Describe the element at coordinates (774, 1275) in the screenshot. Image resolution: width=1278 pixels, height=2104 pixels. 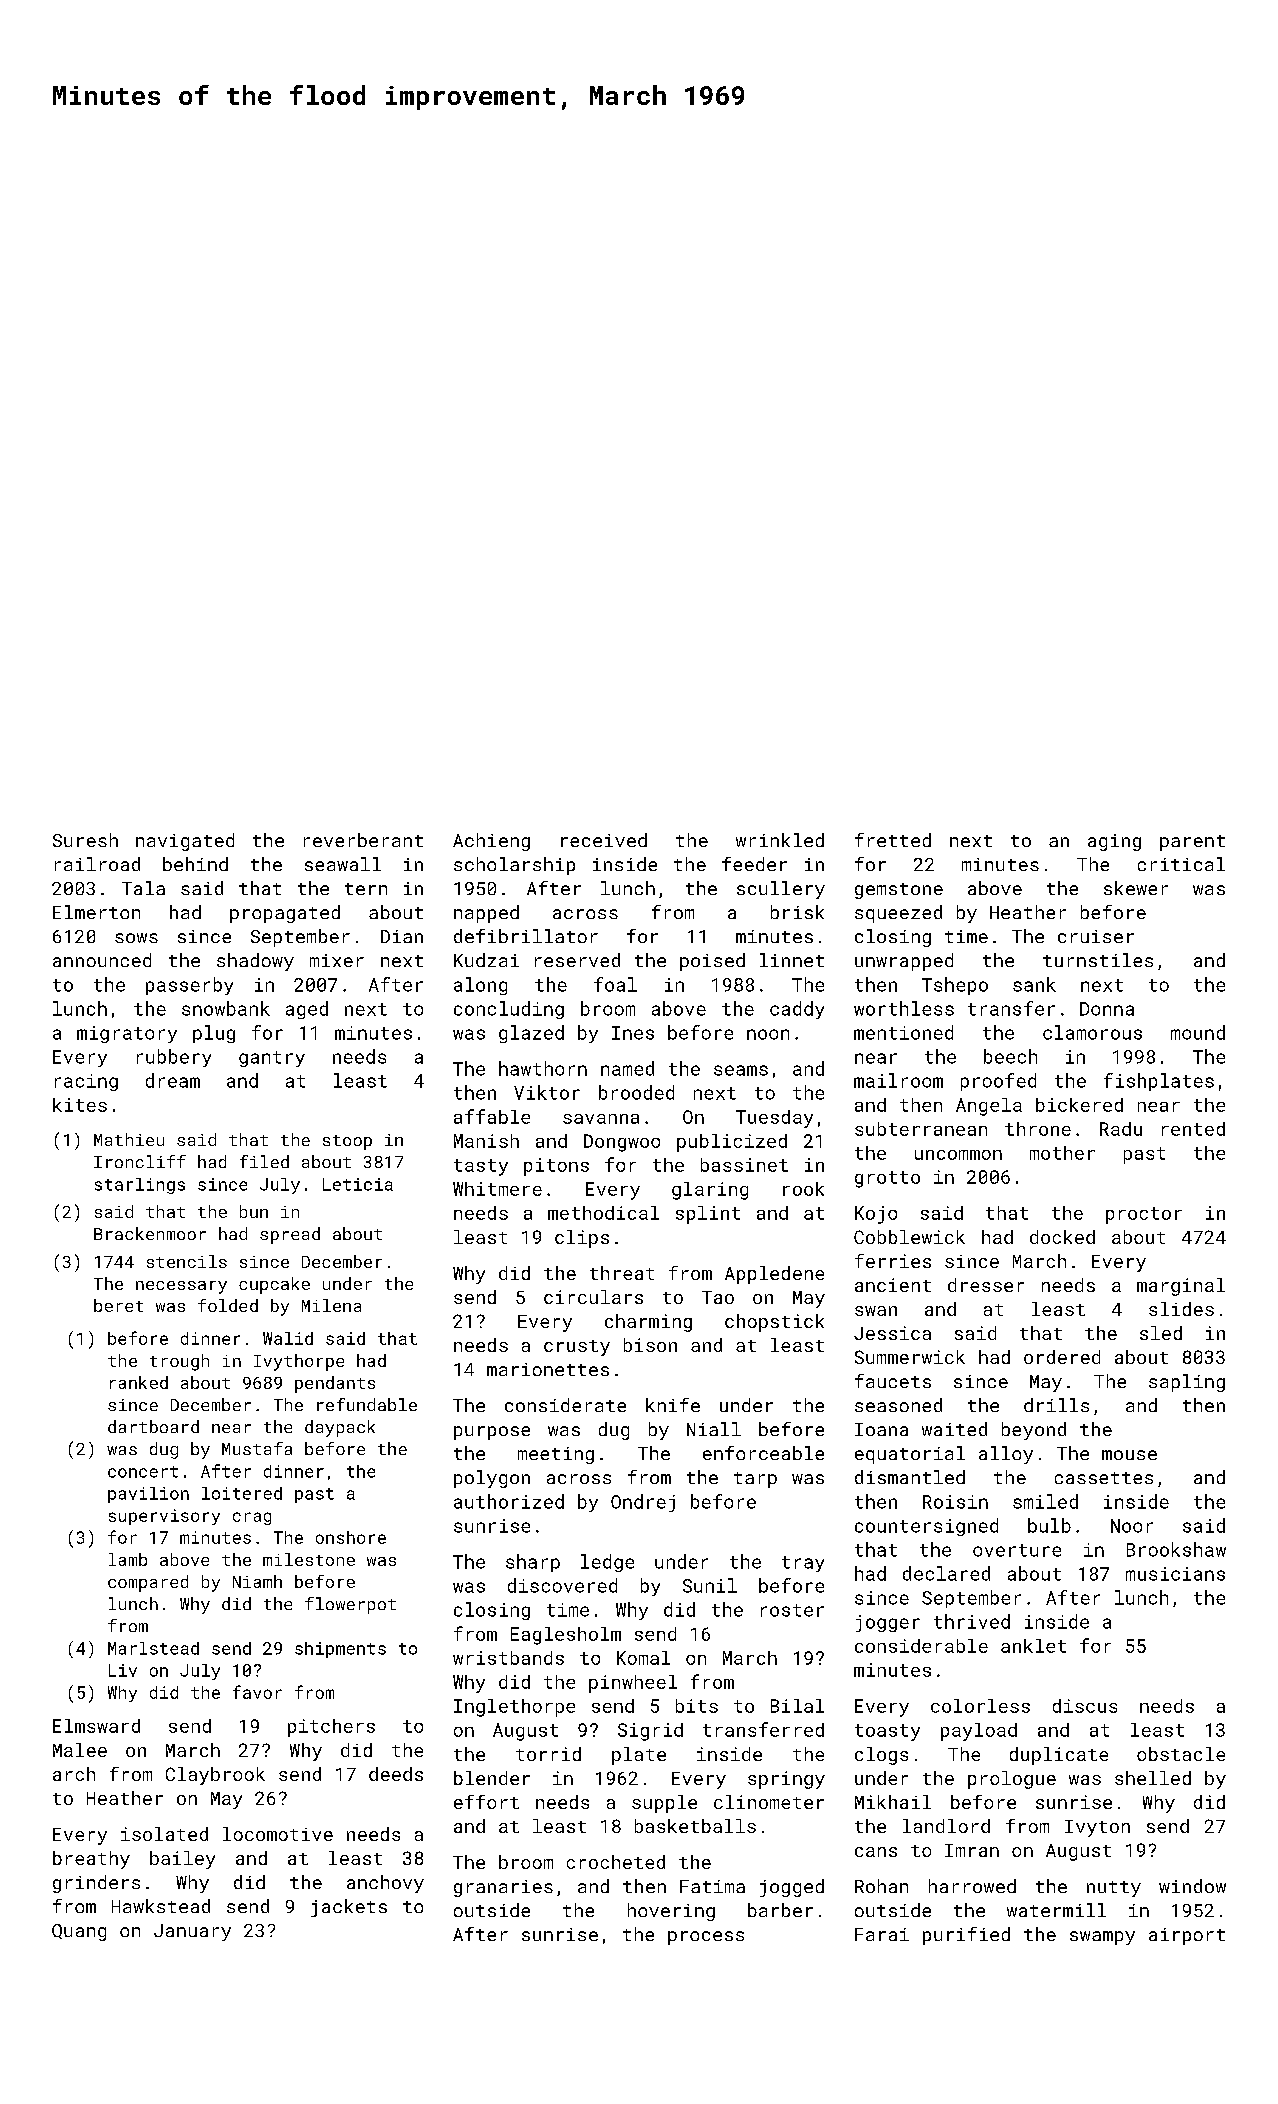
I see `Appledene` at that location.
